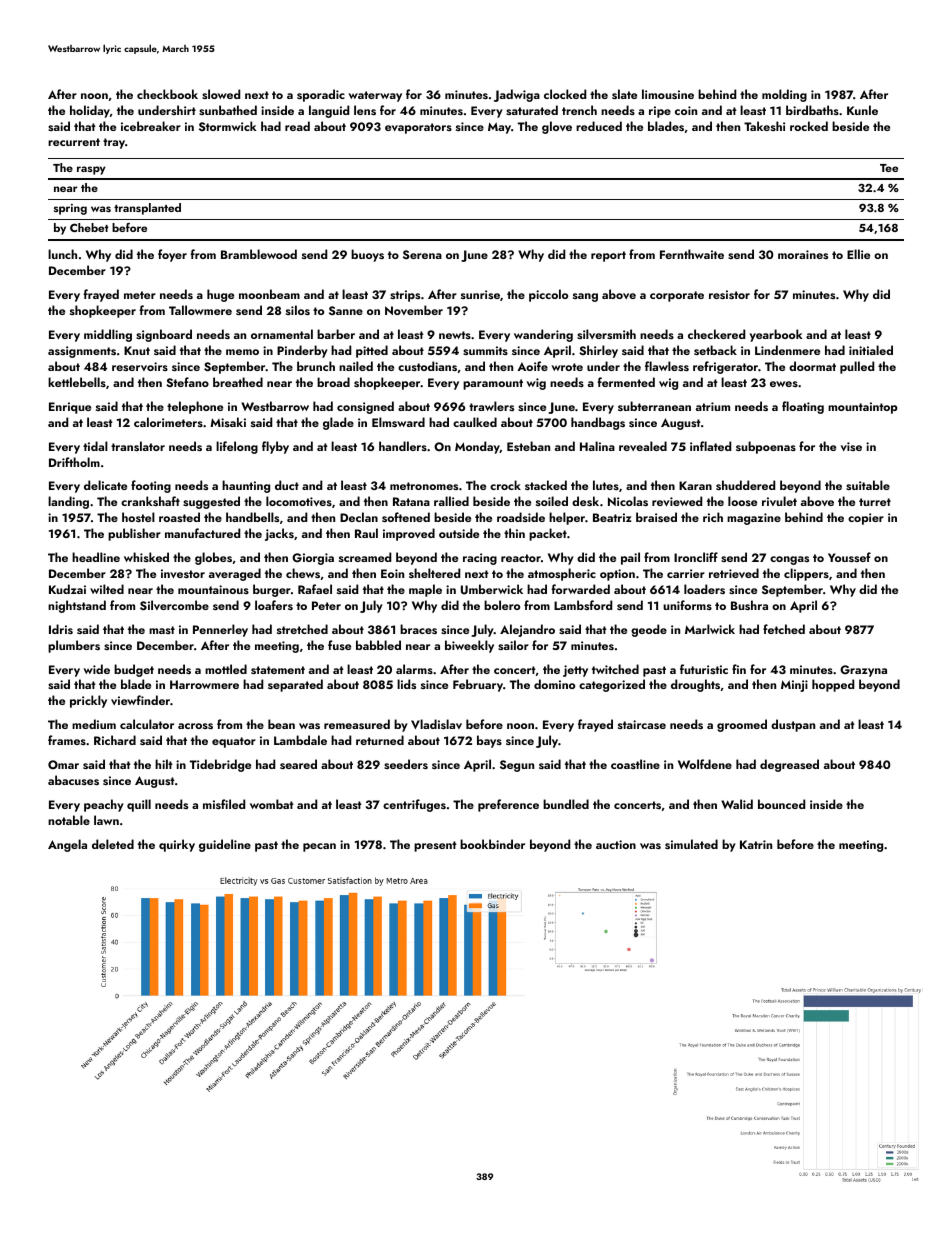  Describe the element at coordinates (756, 844) in the document. I see `Katrin` at that location.
